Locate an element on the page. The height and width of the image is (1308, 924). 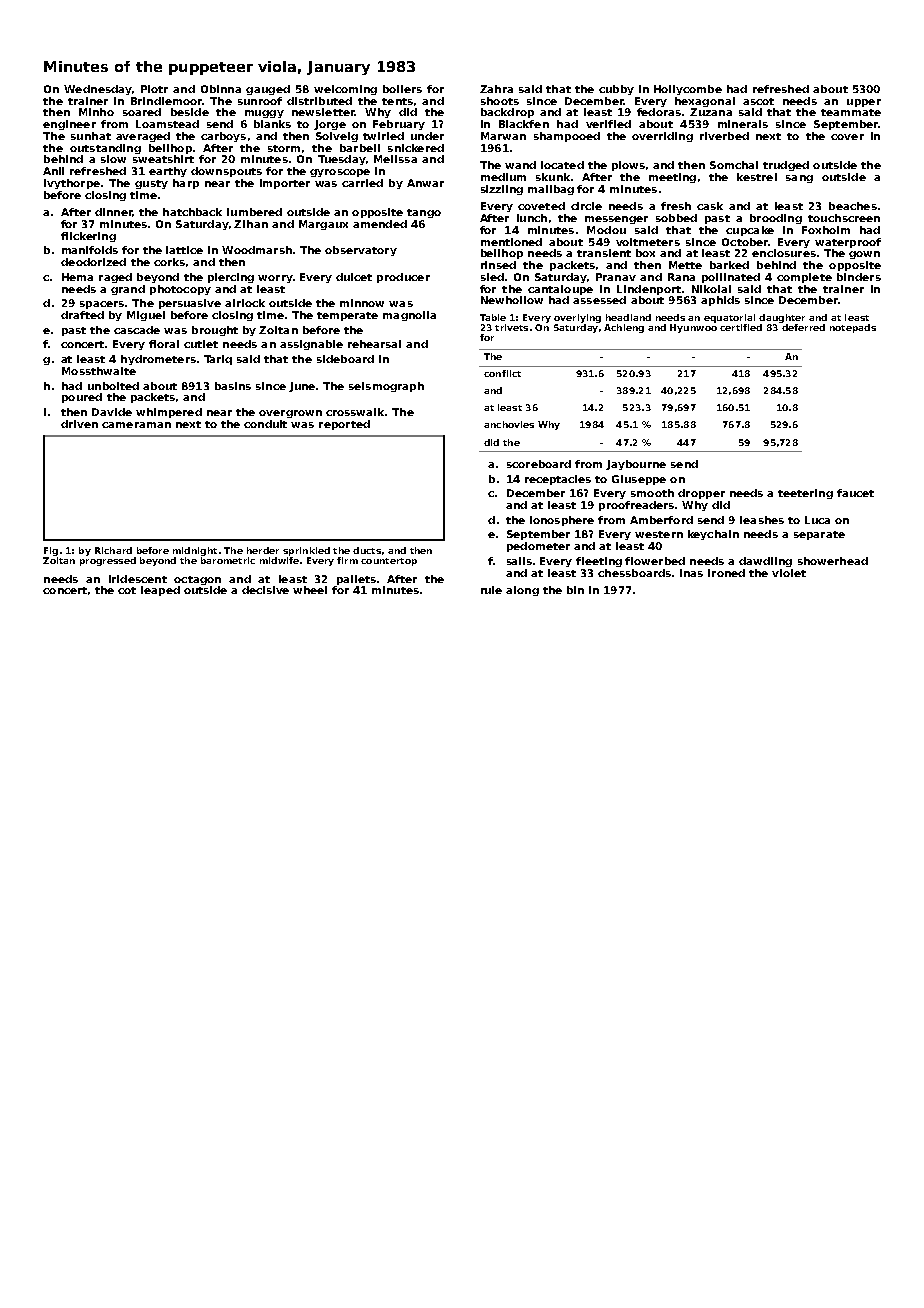
Fig is located at coordinates (51, 551).
